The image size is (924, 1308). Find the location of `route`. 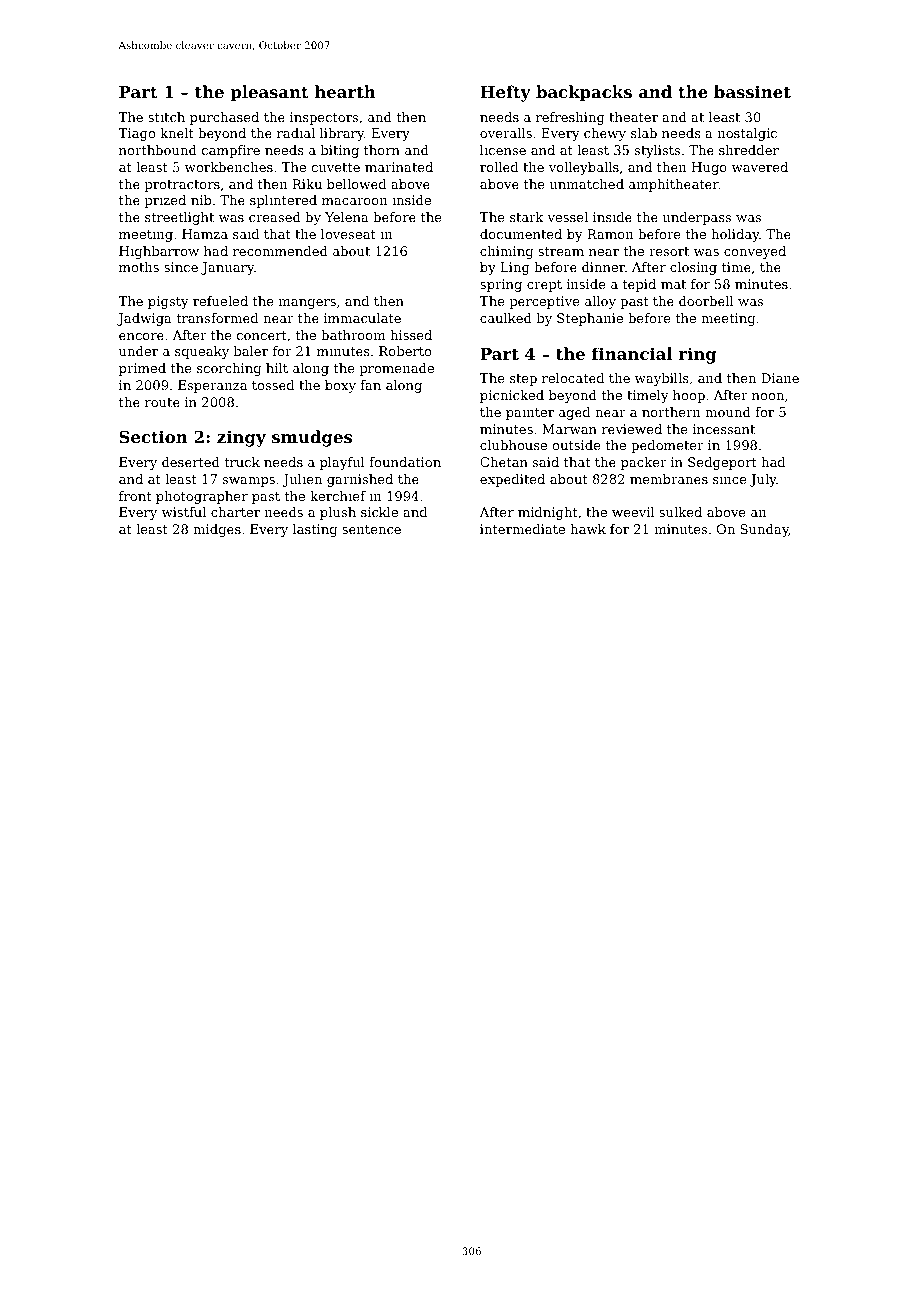

route is located at coordinates (162, 402).
